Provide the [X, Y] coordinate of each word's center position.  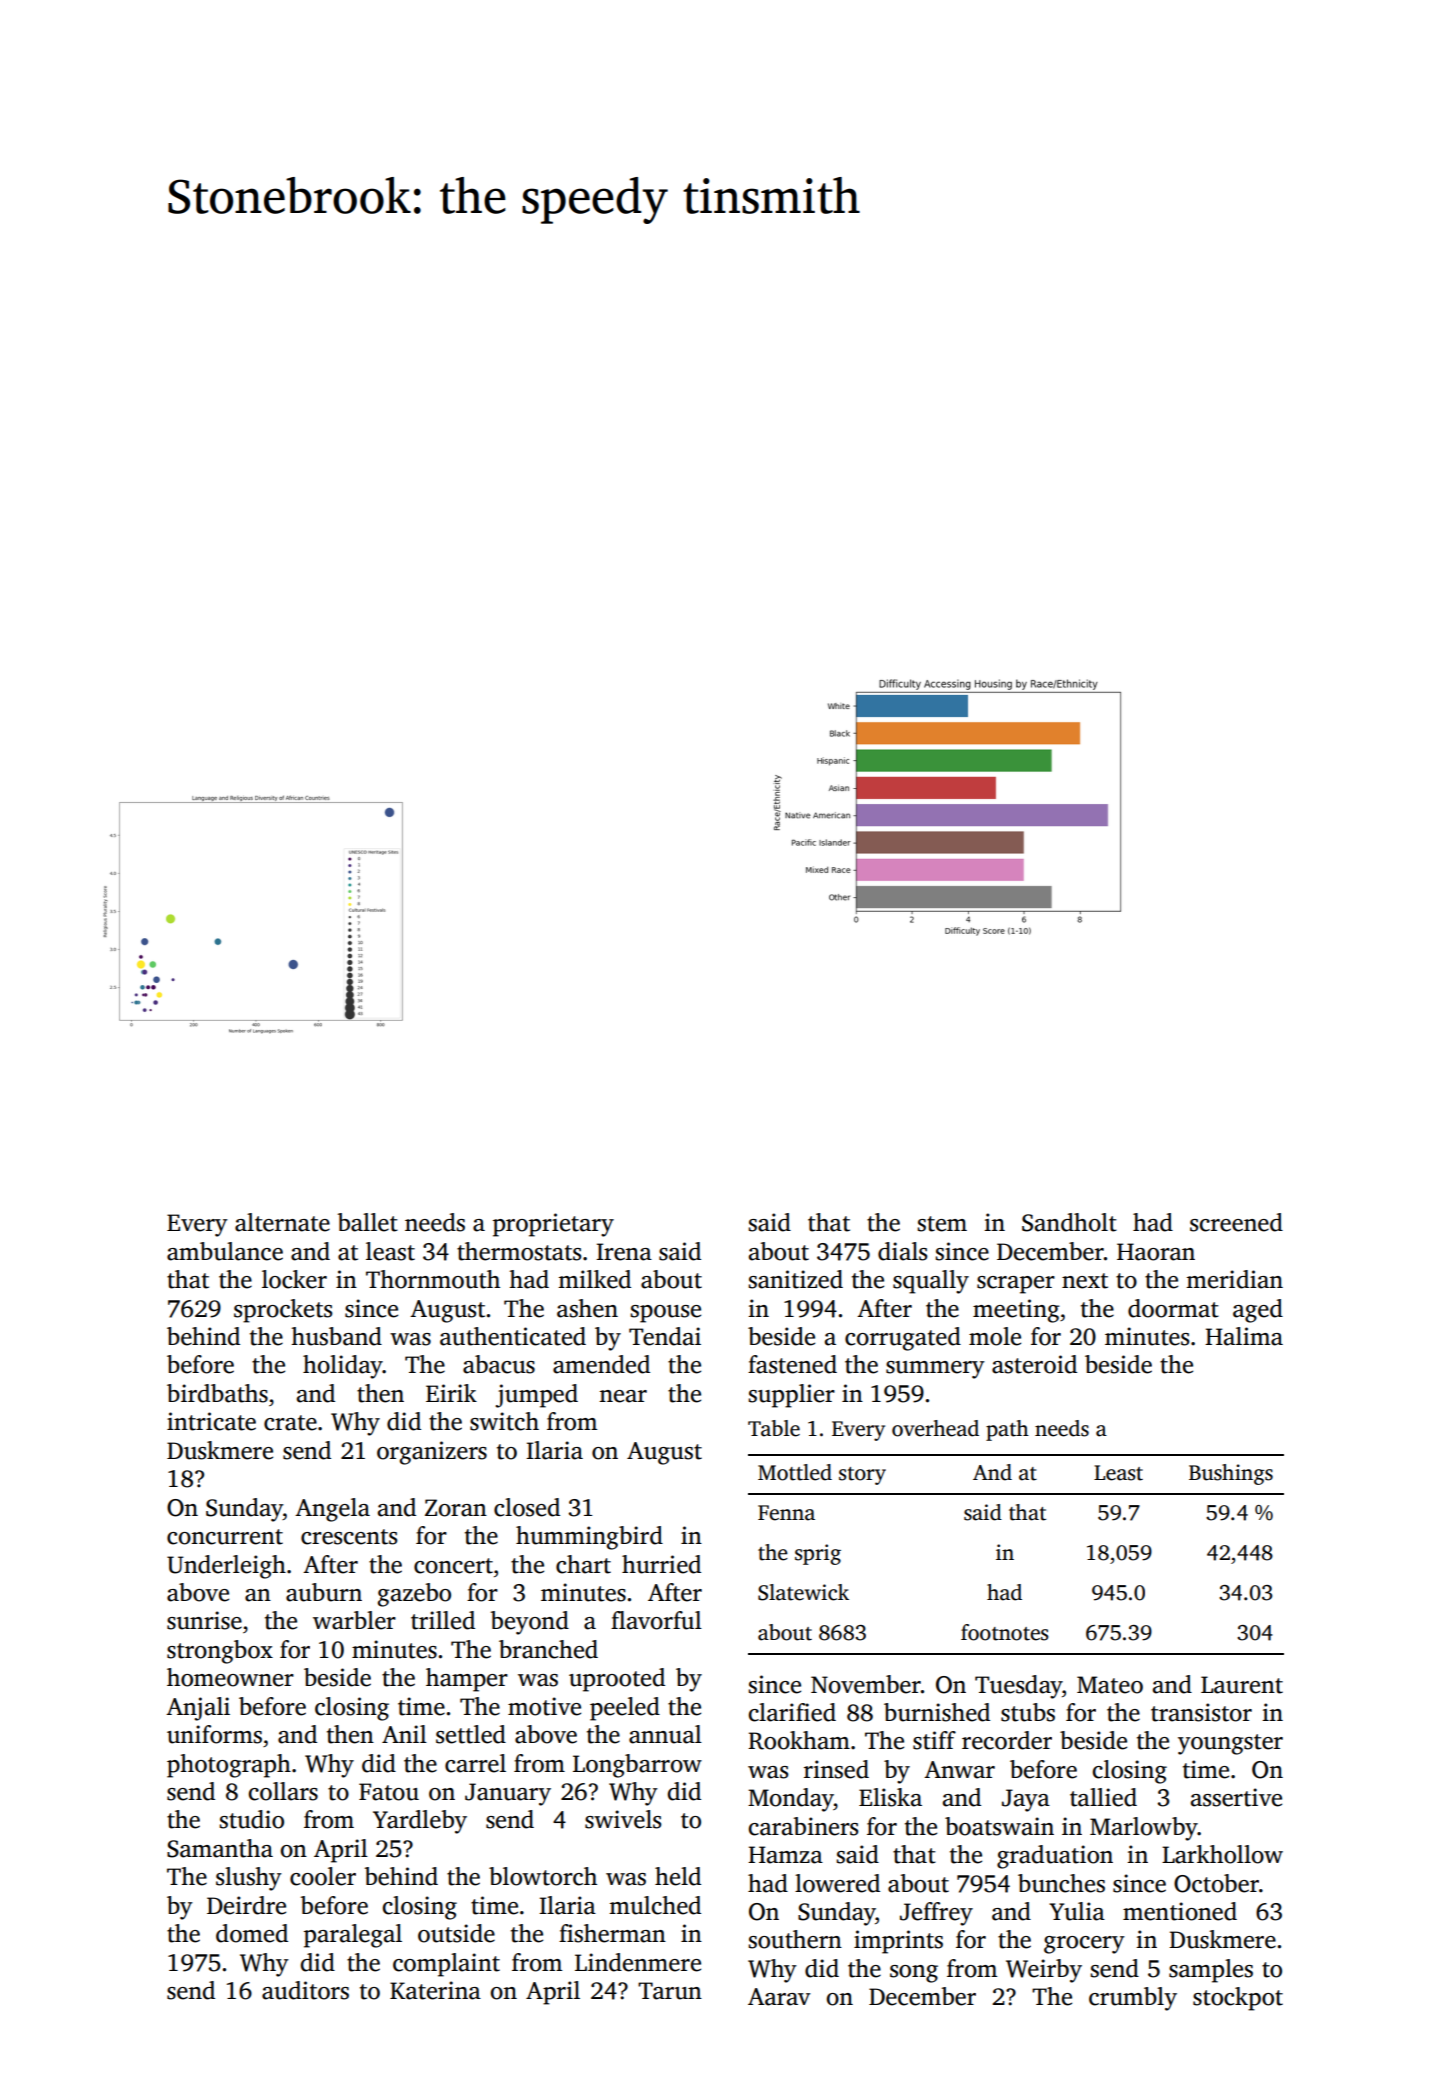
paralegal [353, 1936]
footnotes [1005, 1632]
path [1007, 1430]
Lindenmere [638, 1962]
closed [527, 1507]
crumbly [1133, 1999]
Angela [332, 1510]
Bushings [1231, 1474]
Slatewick [803, 1592]
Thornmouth [433, 1279]
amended [601, 1364]
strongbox [220, 1652]
